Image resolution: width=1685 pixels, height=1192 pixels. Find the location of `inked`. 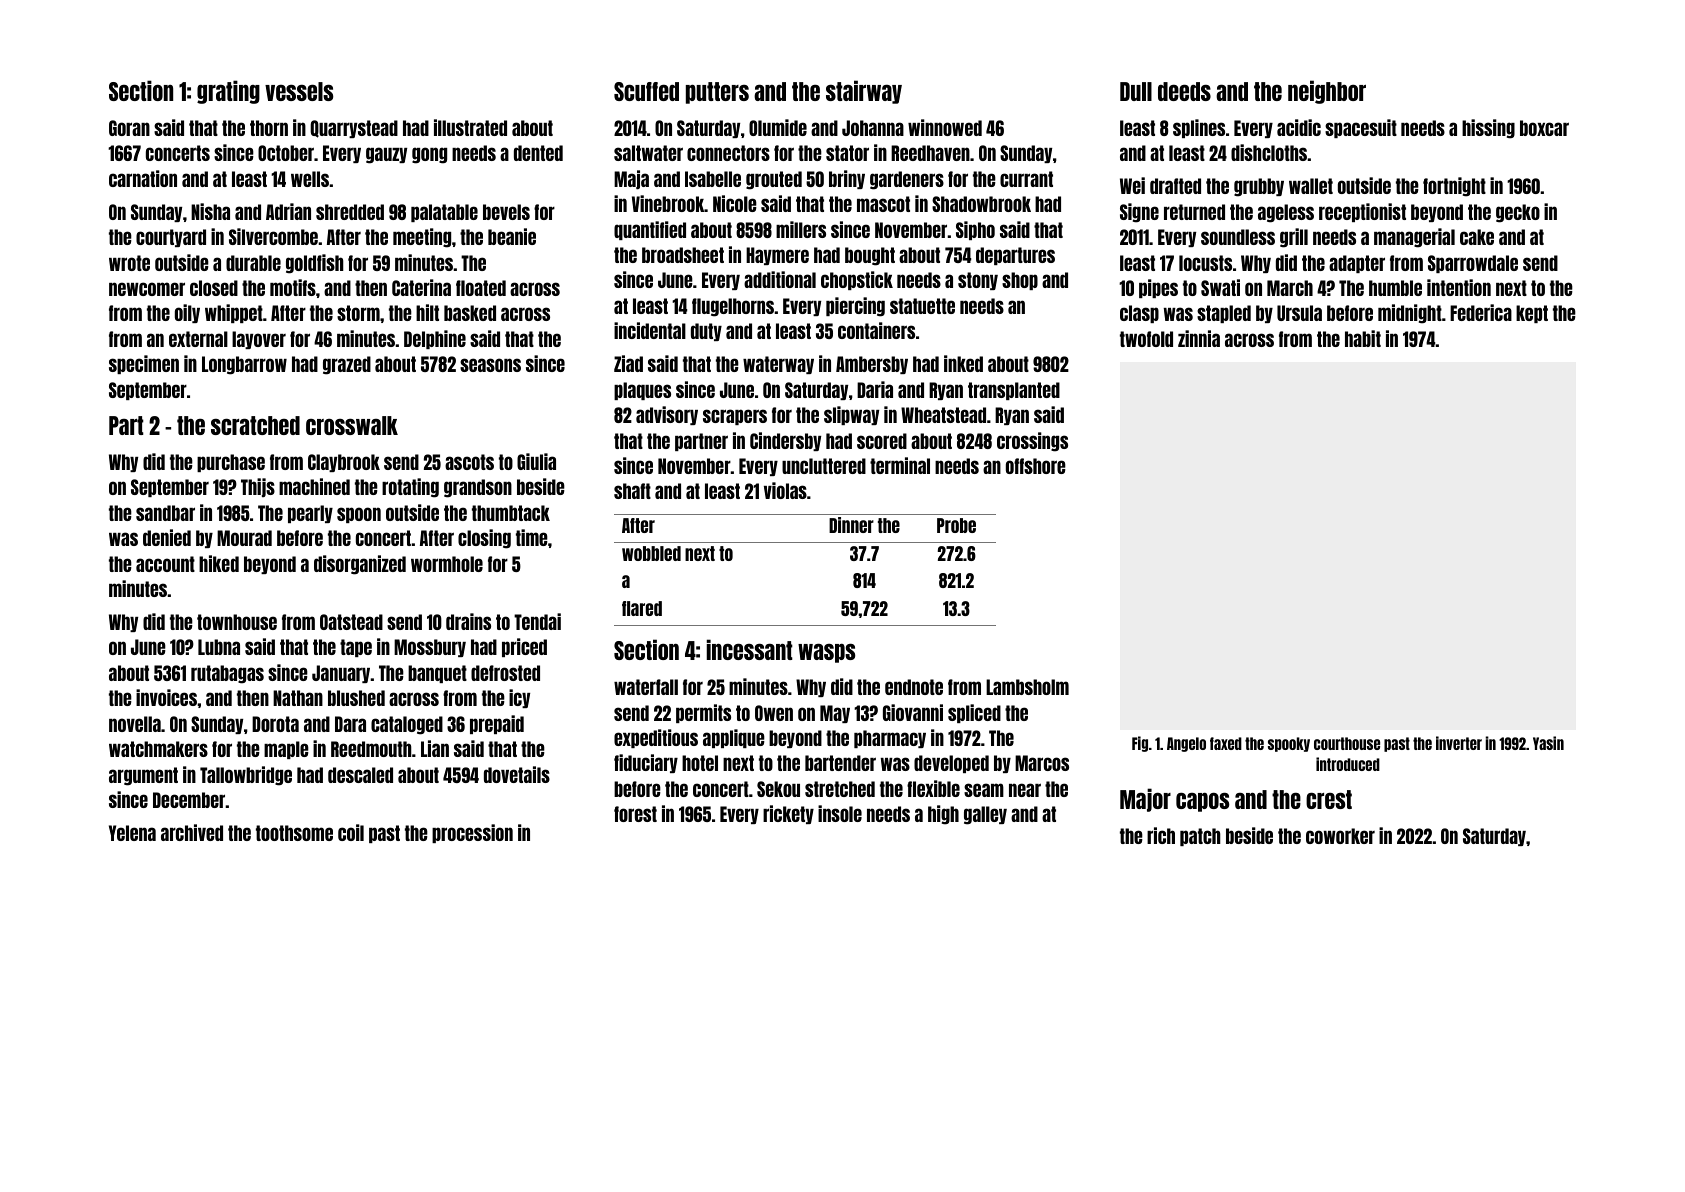

inked is located at coordinates (963, 363).
